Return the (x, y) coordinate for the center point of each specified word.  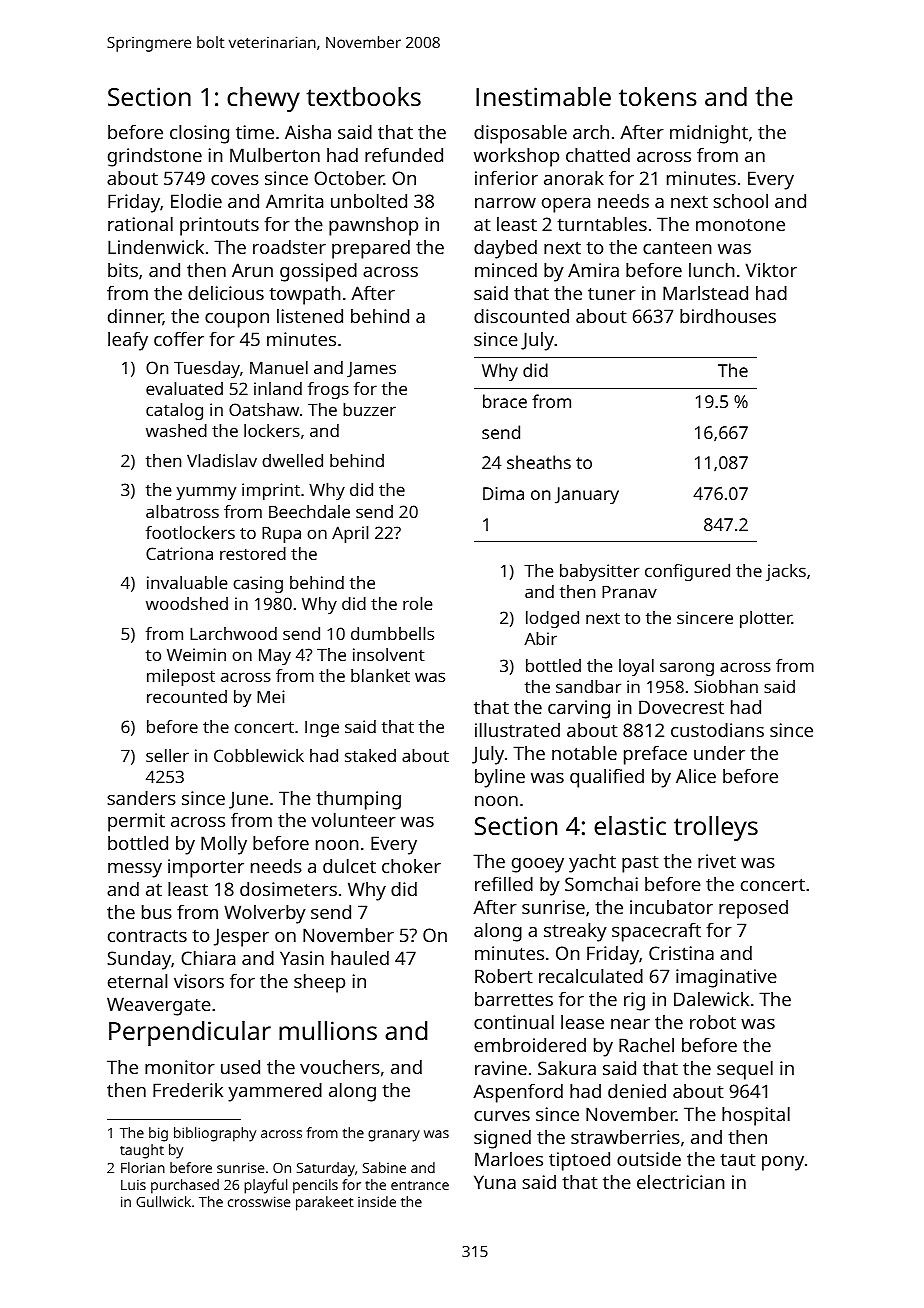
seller (167, 755)
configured (687, 572)
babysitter (599, 572)
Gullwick (163, 1201)
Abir (540, 638)
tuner (612, 293)
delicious (226, 293)
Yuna (495, 1182)
